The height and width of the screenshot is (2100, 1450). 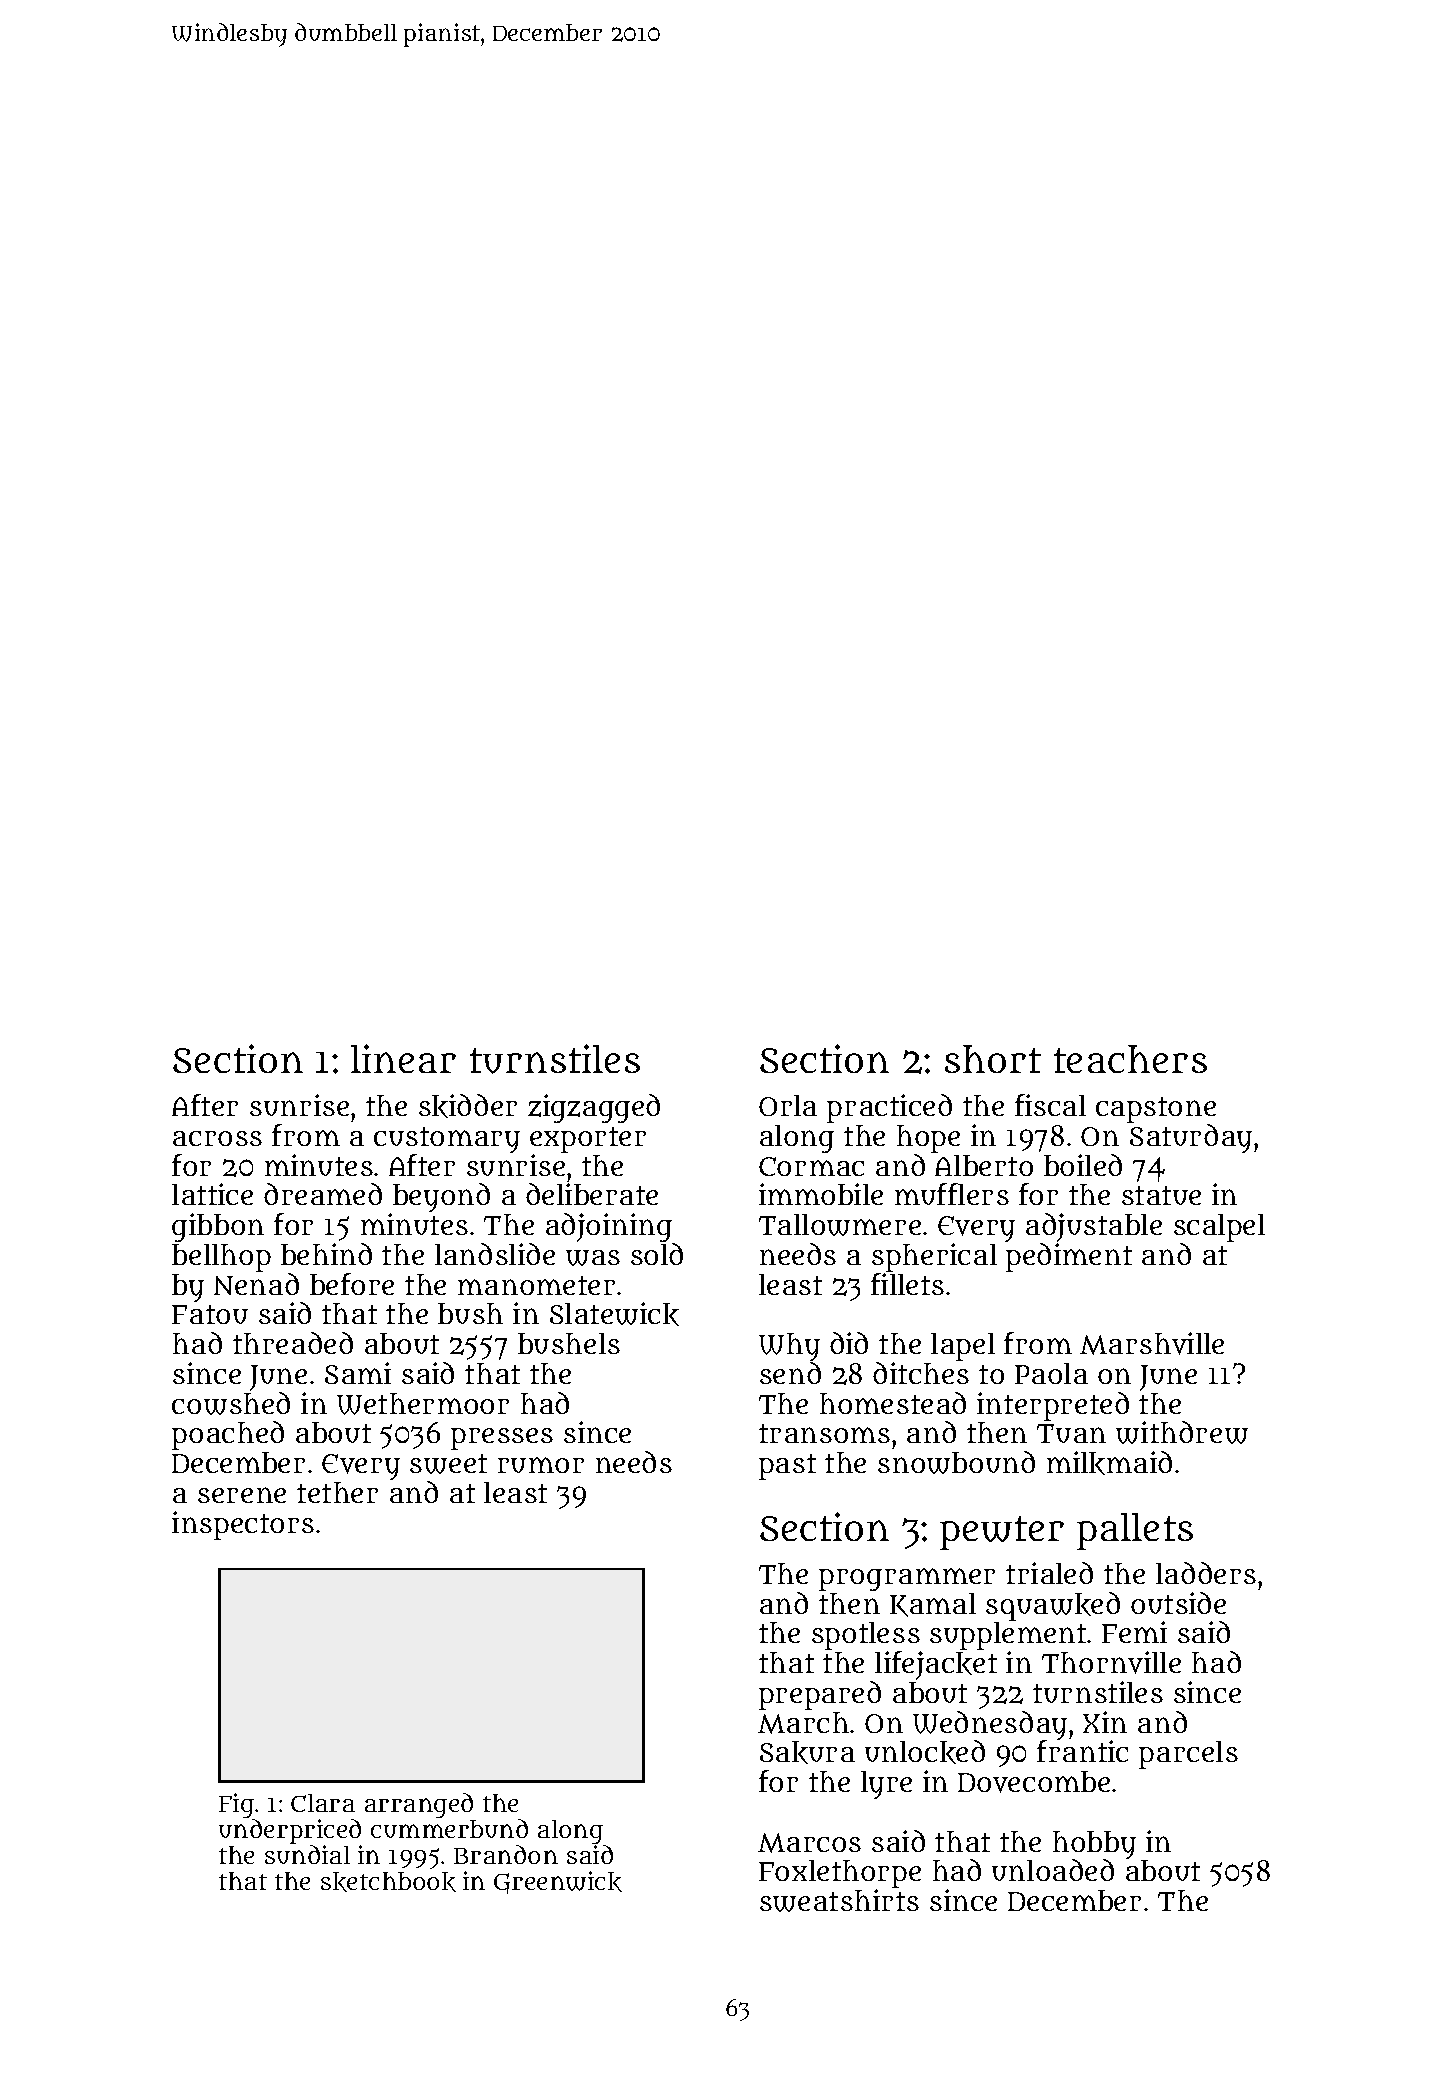 I want to click on inspectors, so click(x=243, y=1525).
